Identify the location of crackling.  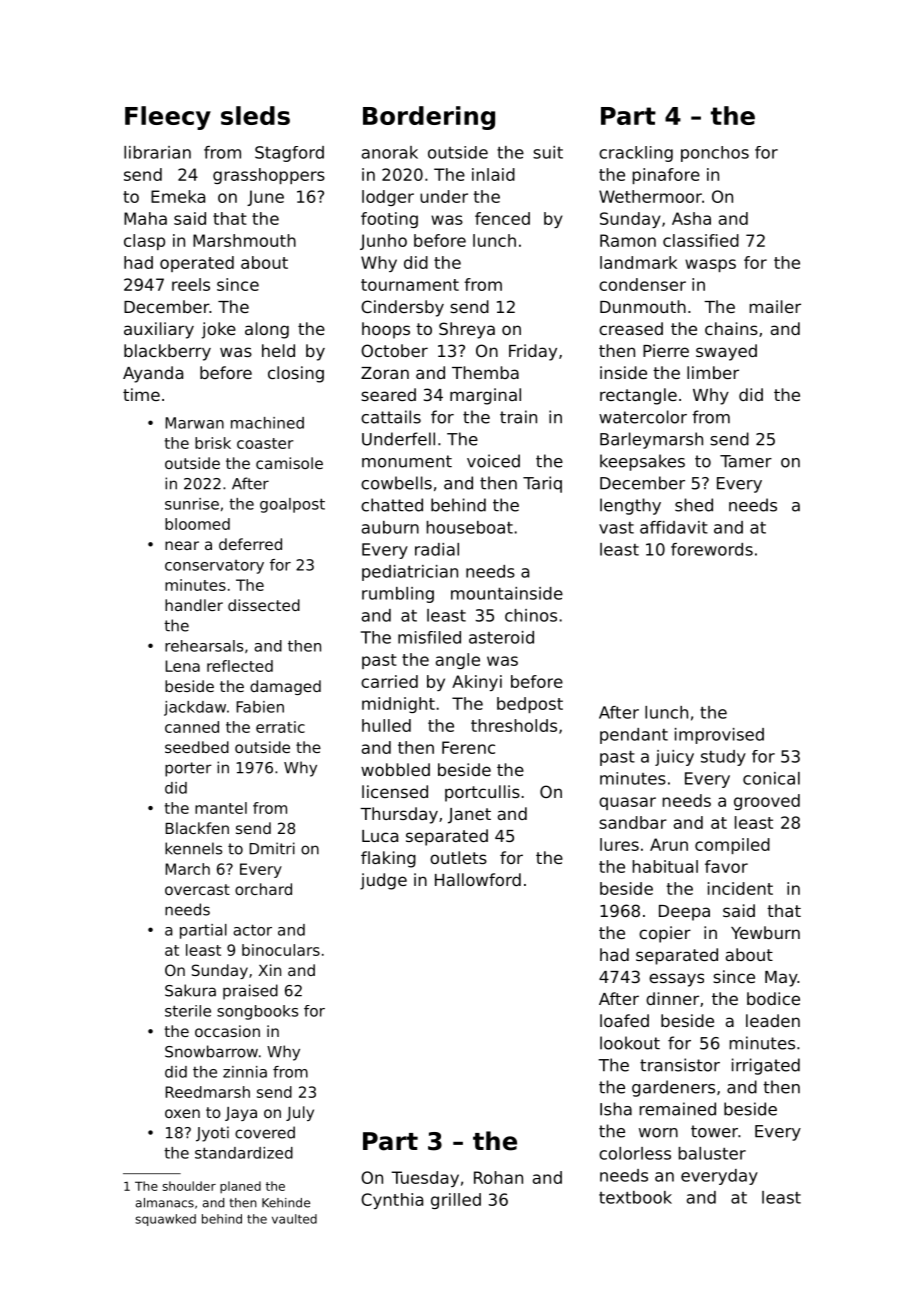
(636, 154).
